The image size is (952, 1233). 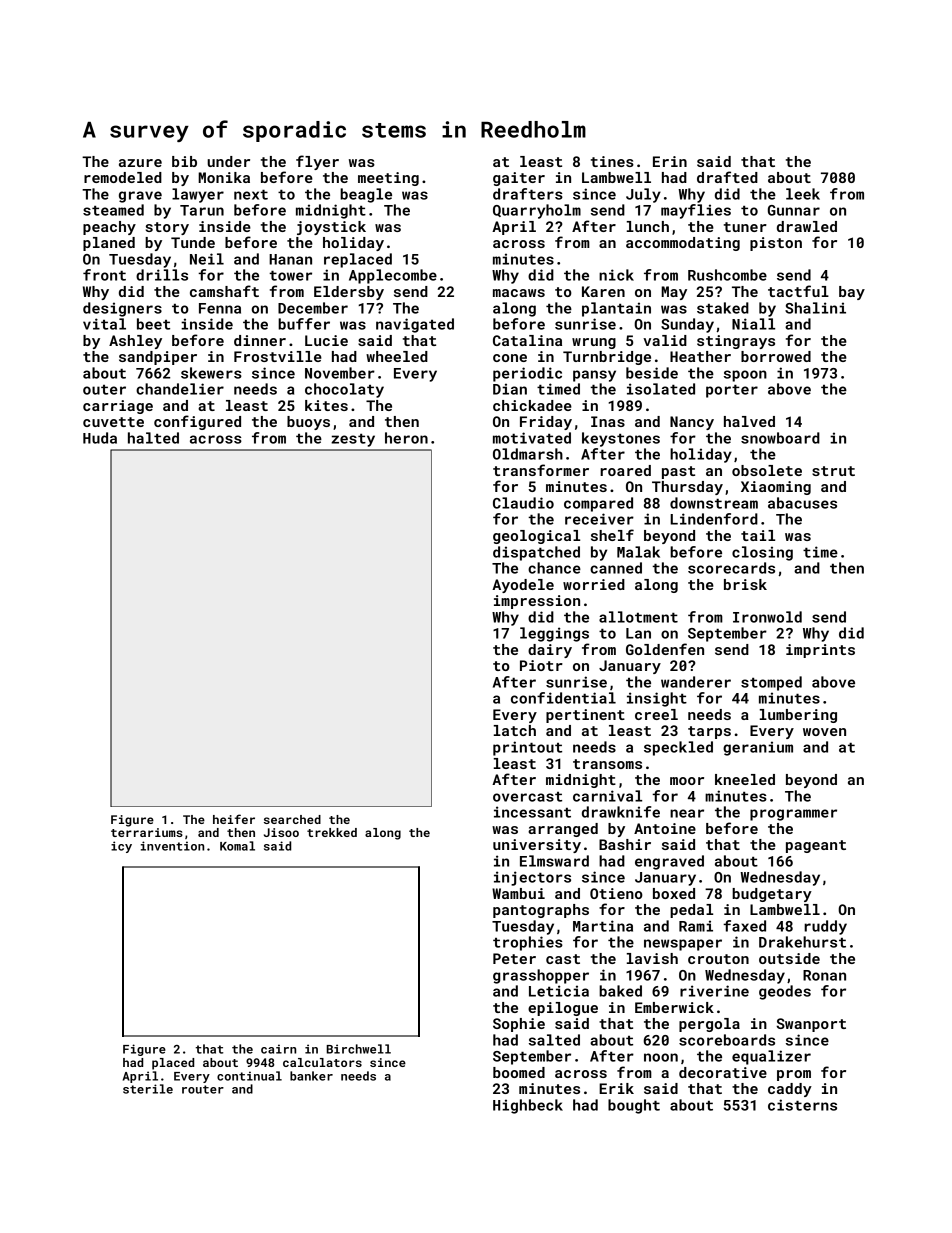 I want to click on woven, so click(x=824, y=732).
